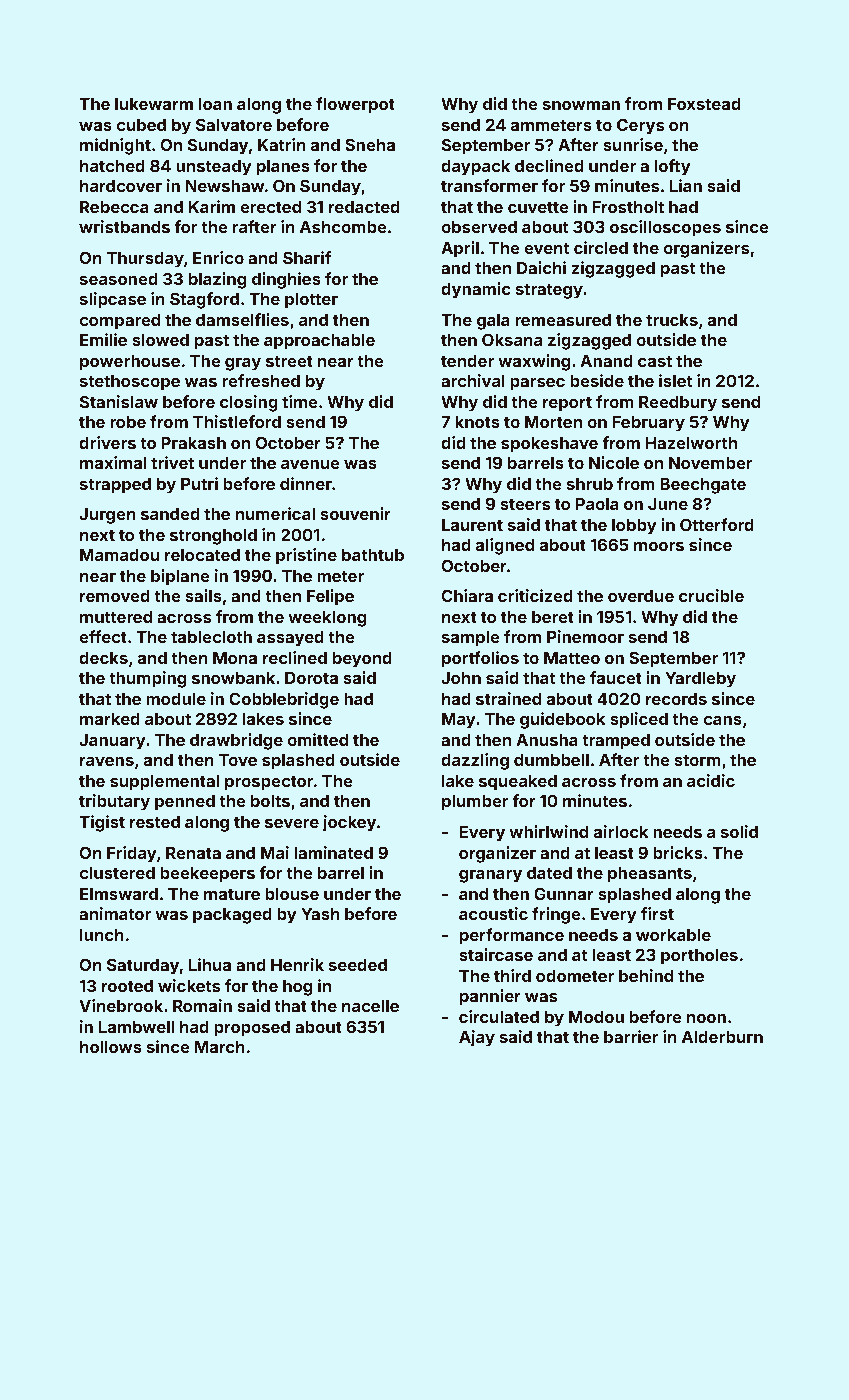  I want to click on souvenir, so click(355, 513).
